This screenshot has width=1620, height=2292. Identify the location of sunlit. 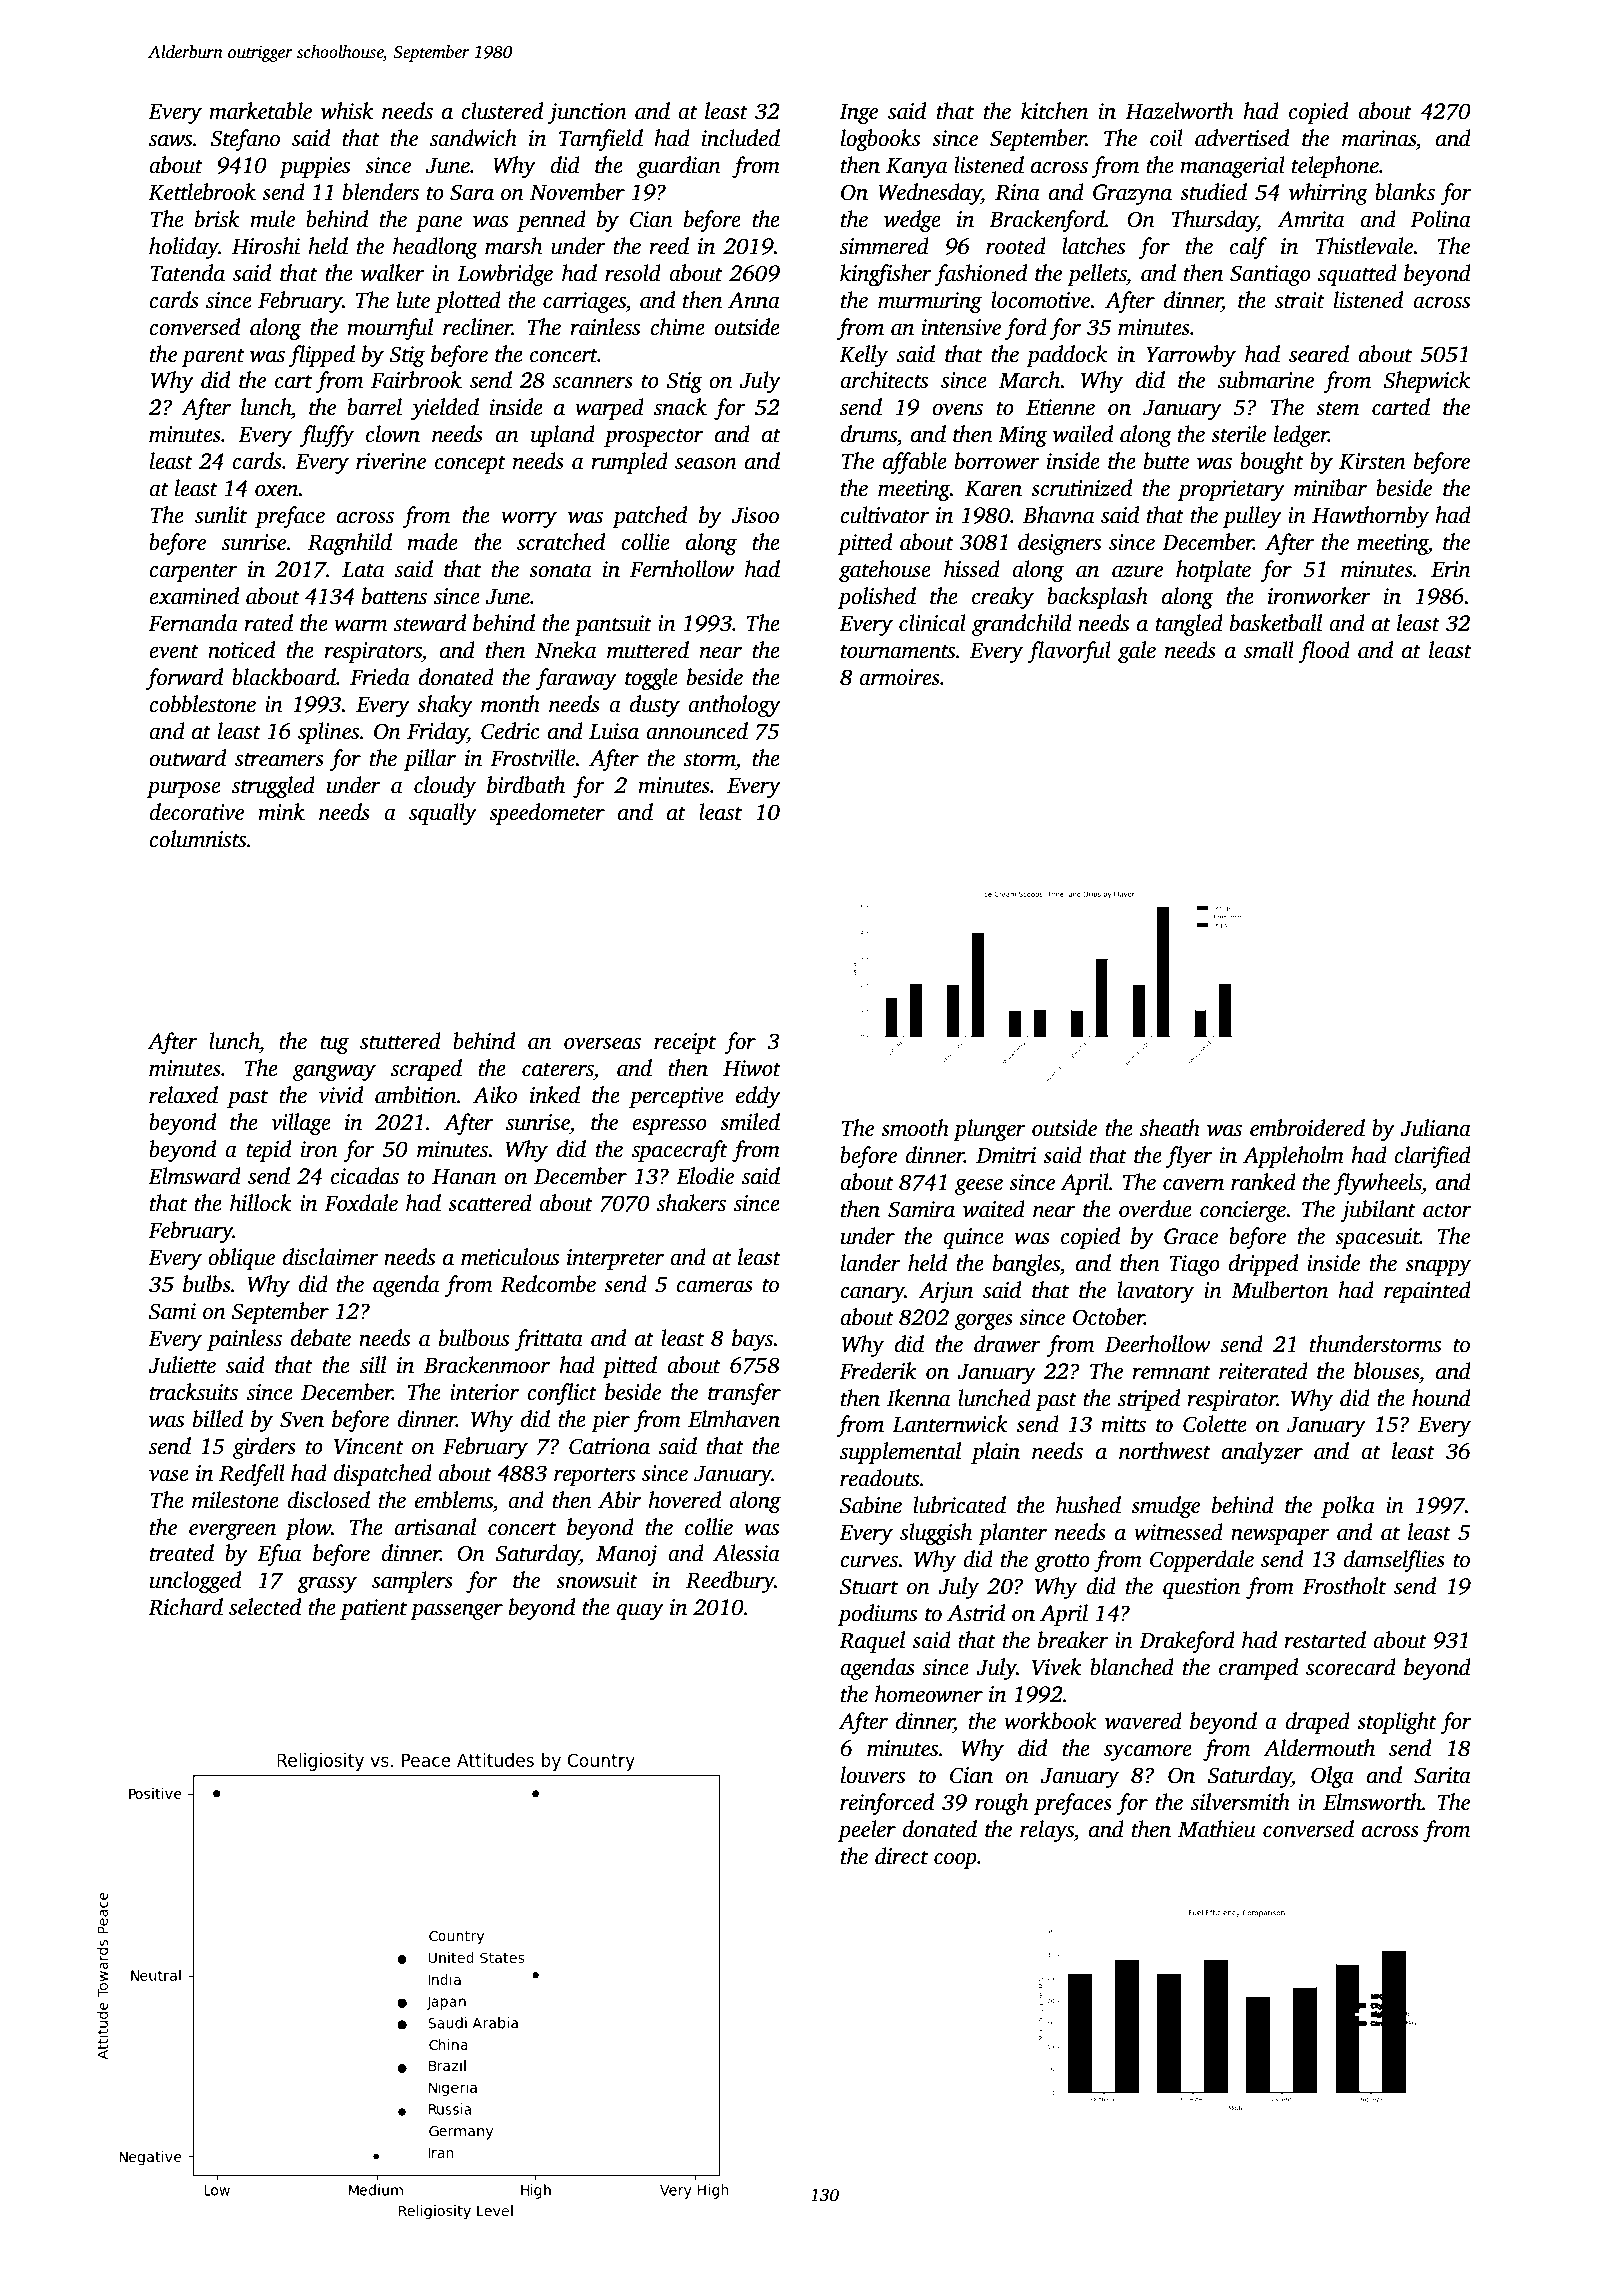
(221, 515).
